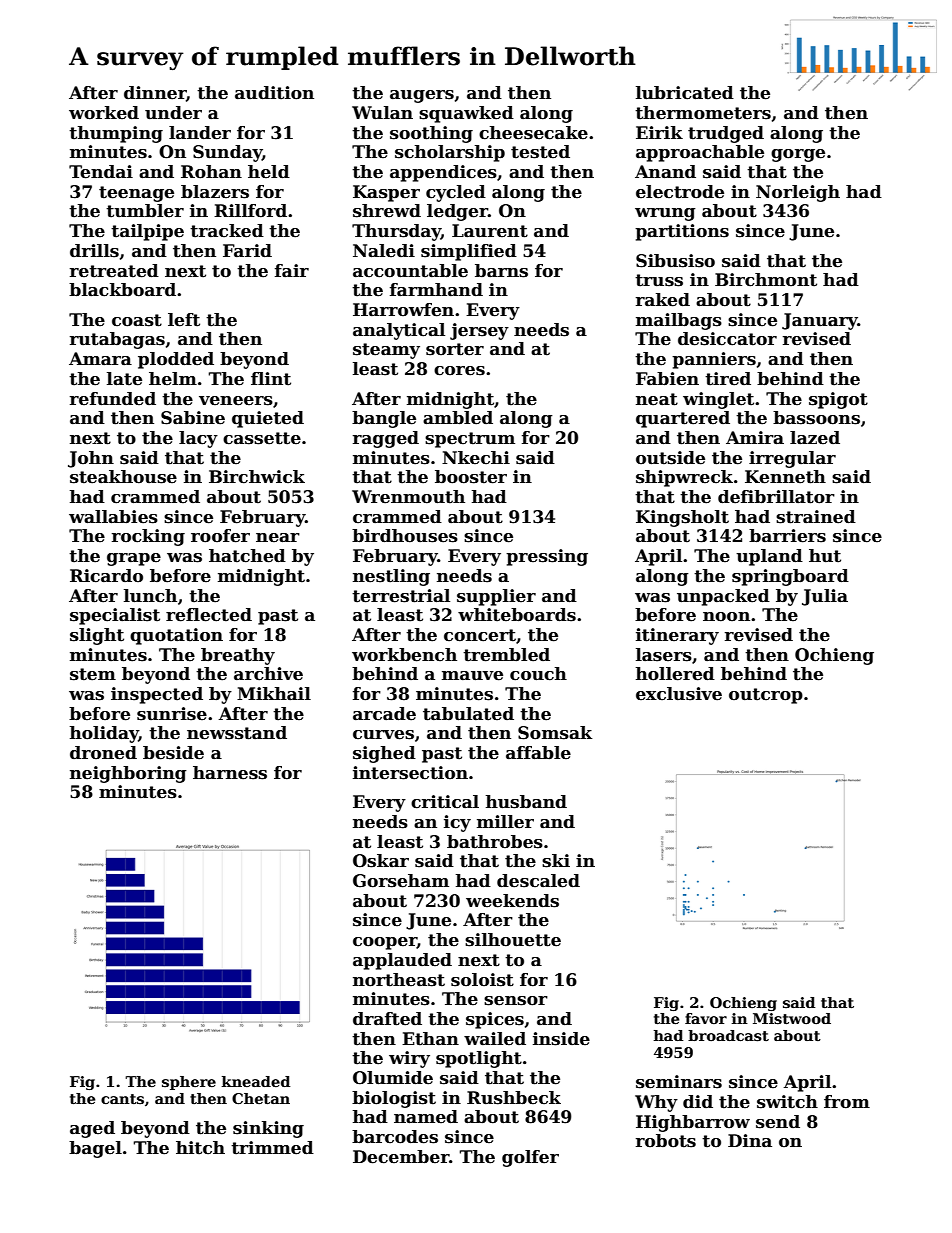  I want to click on audition, so click(274, 93).
